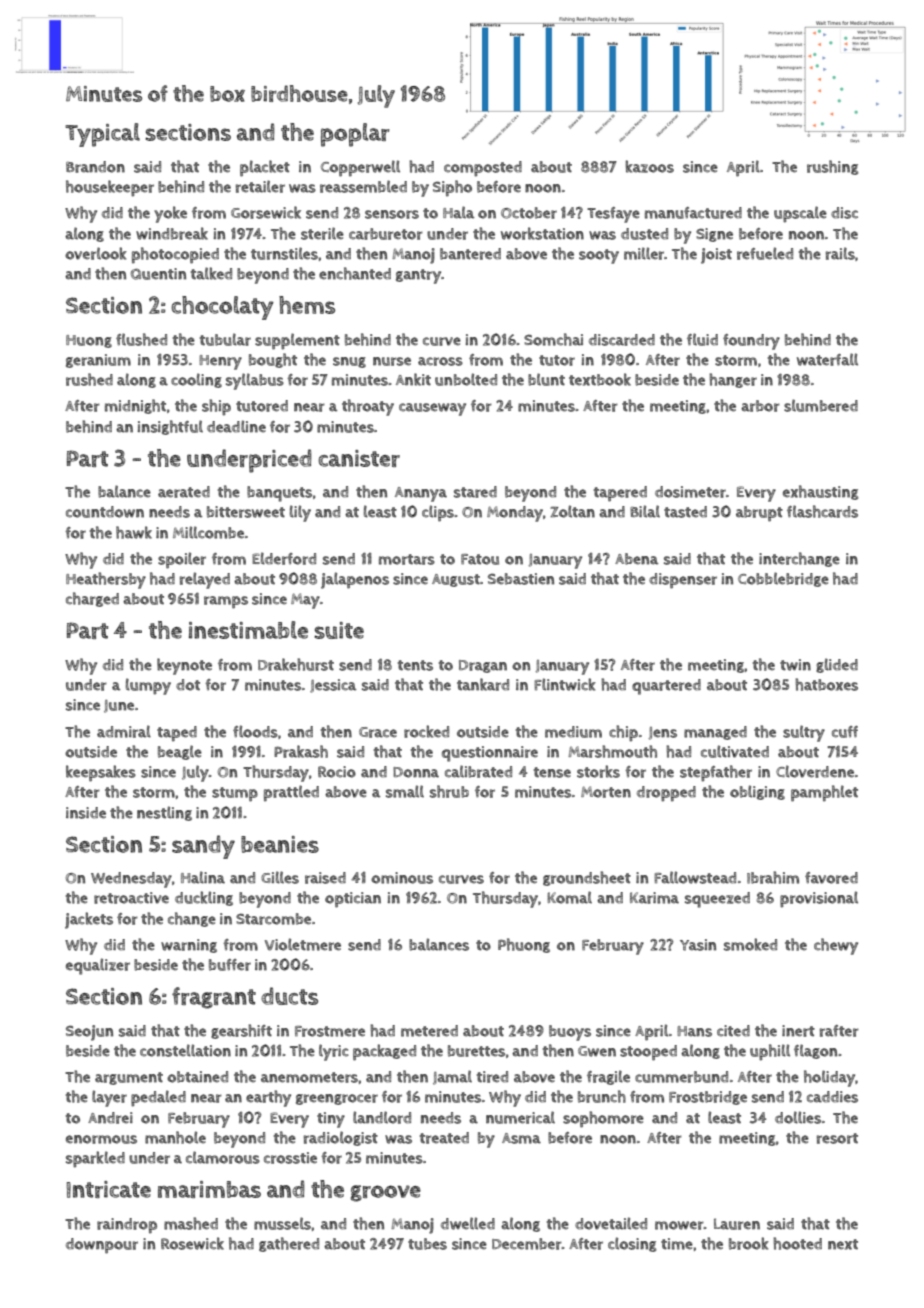  What do you see at coordinates (606, 792) in the screenshot?
I see `Morten` at bounding box center [606, 792].
